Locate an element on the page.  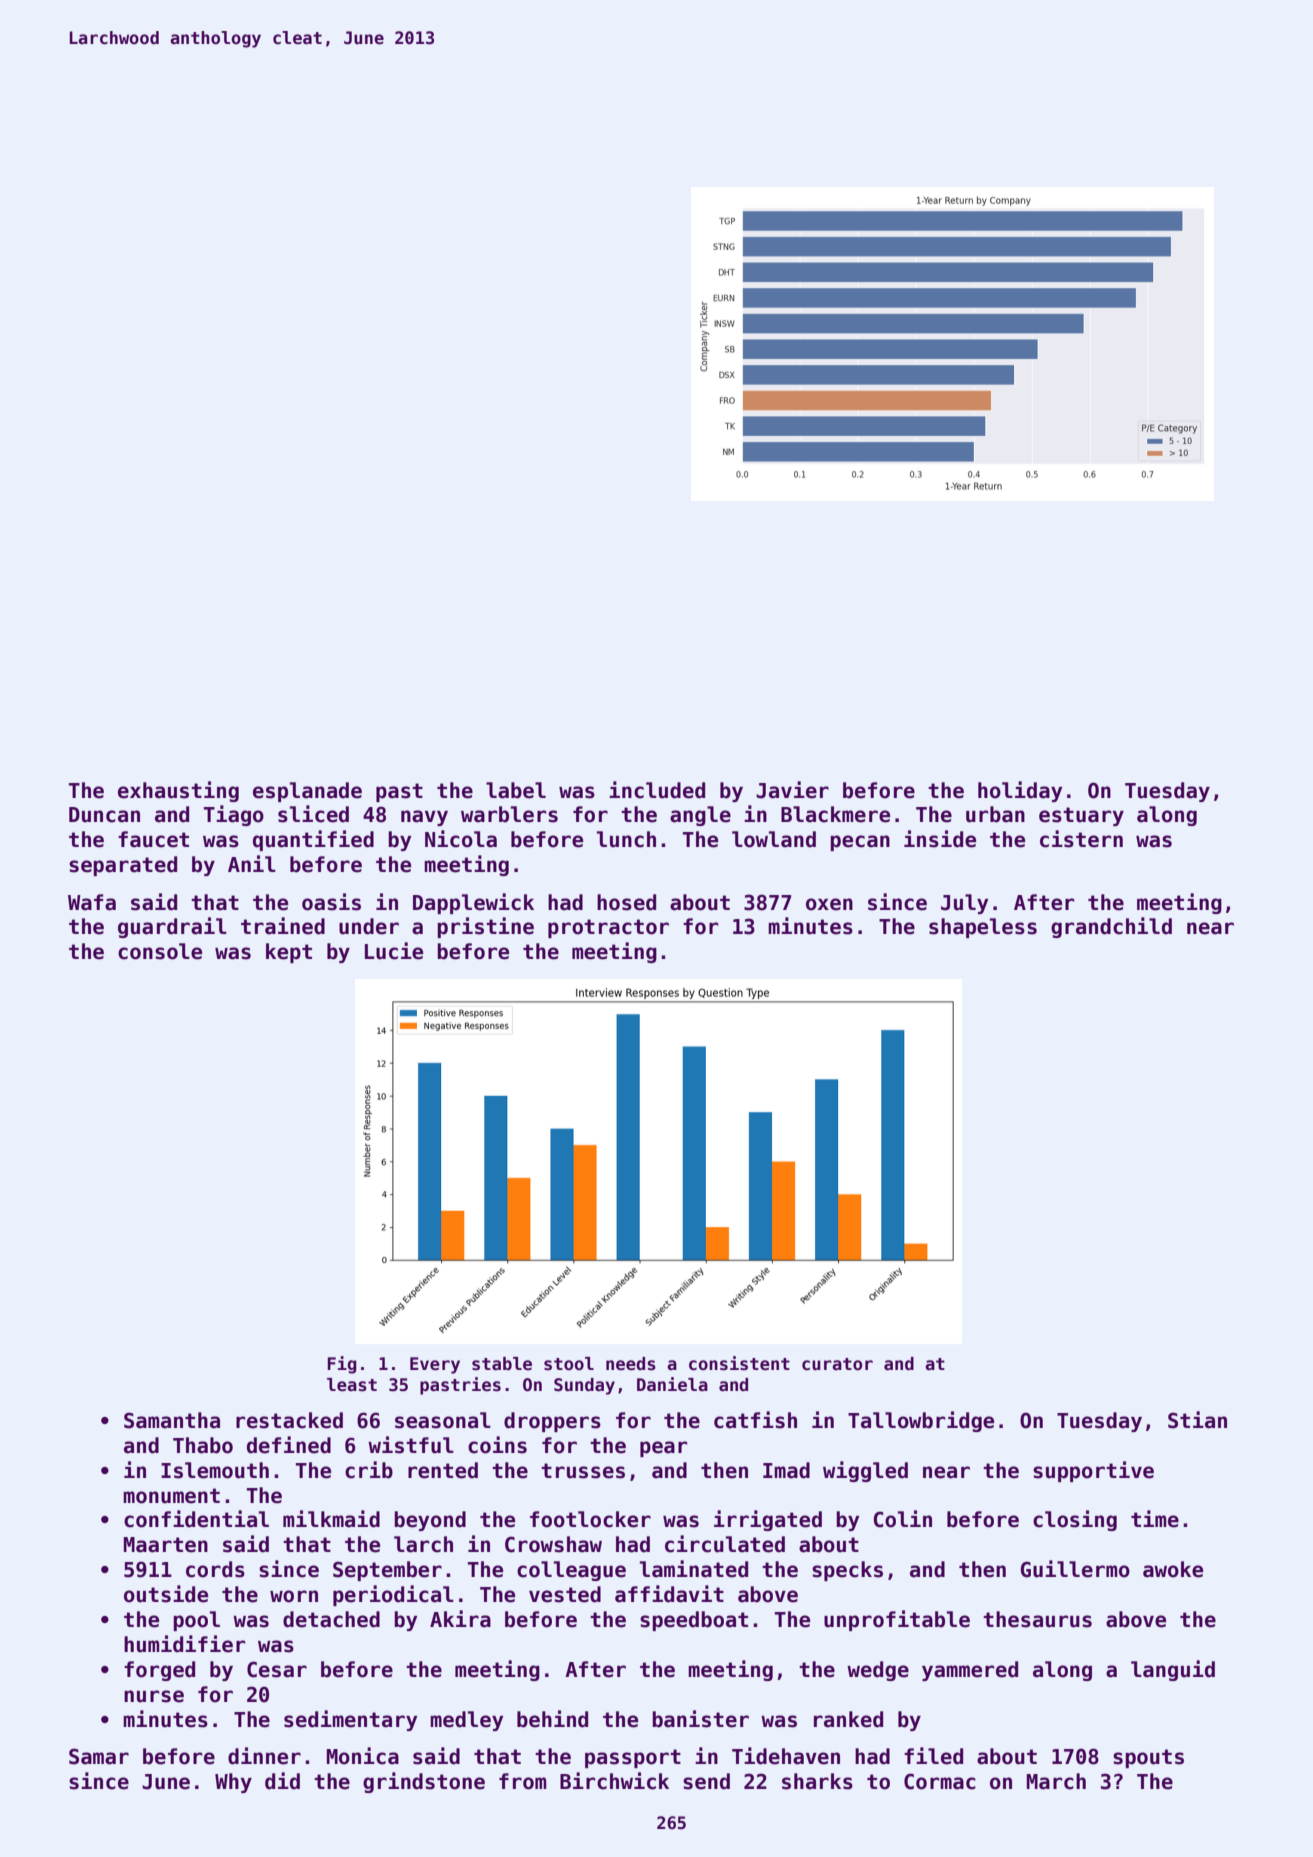
hosed is located at coordinates (626, 902).
